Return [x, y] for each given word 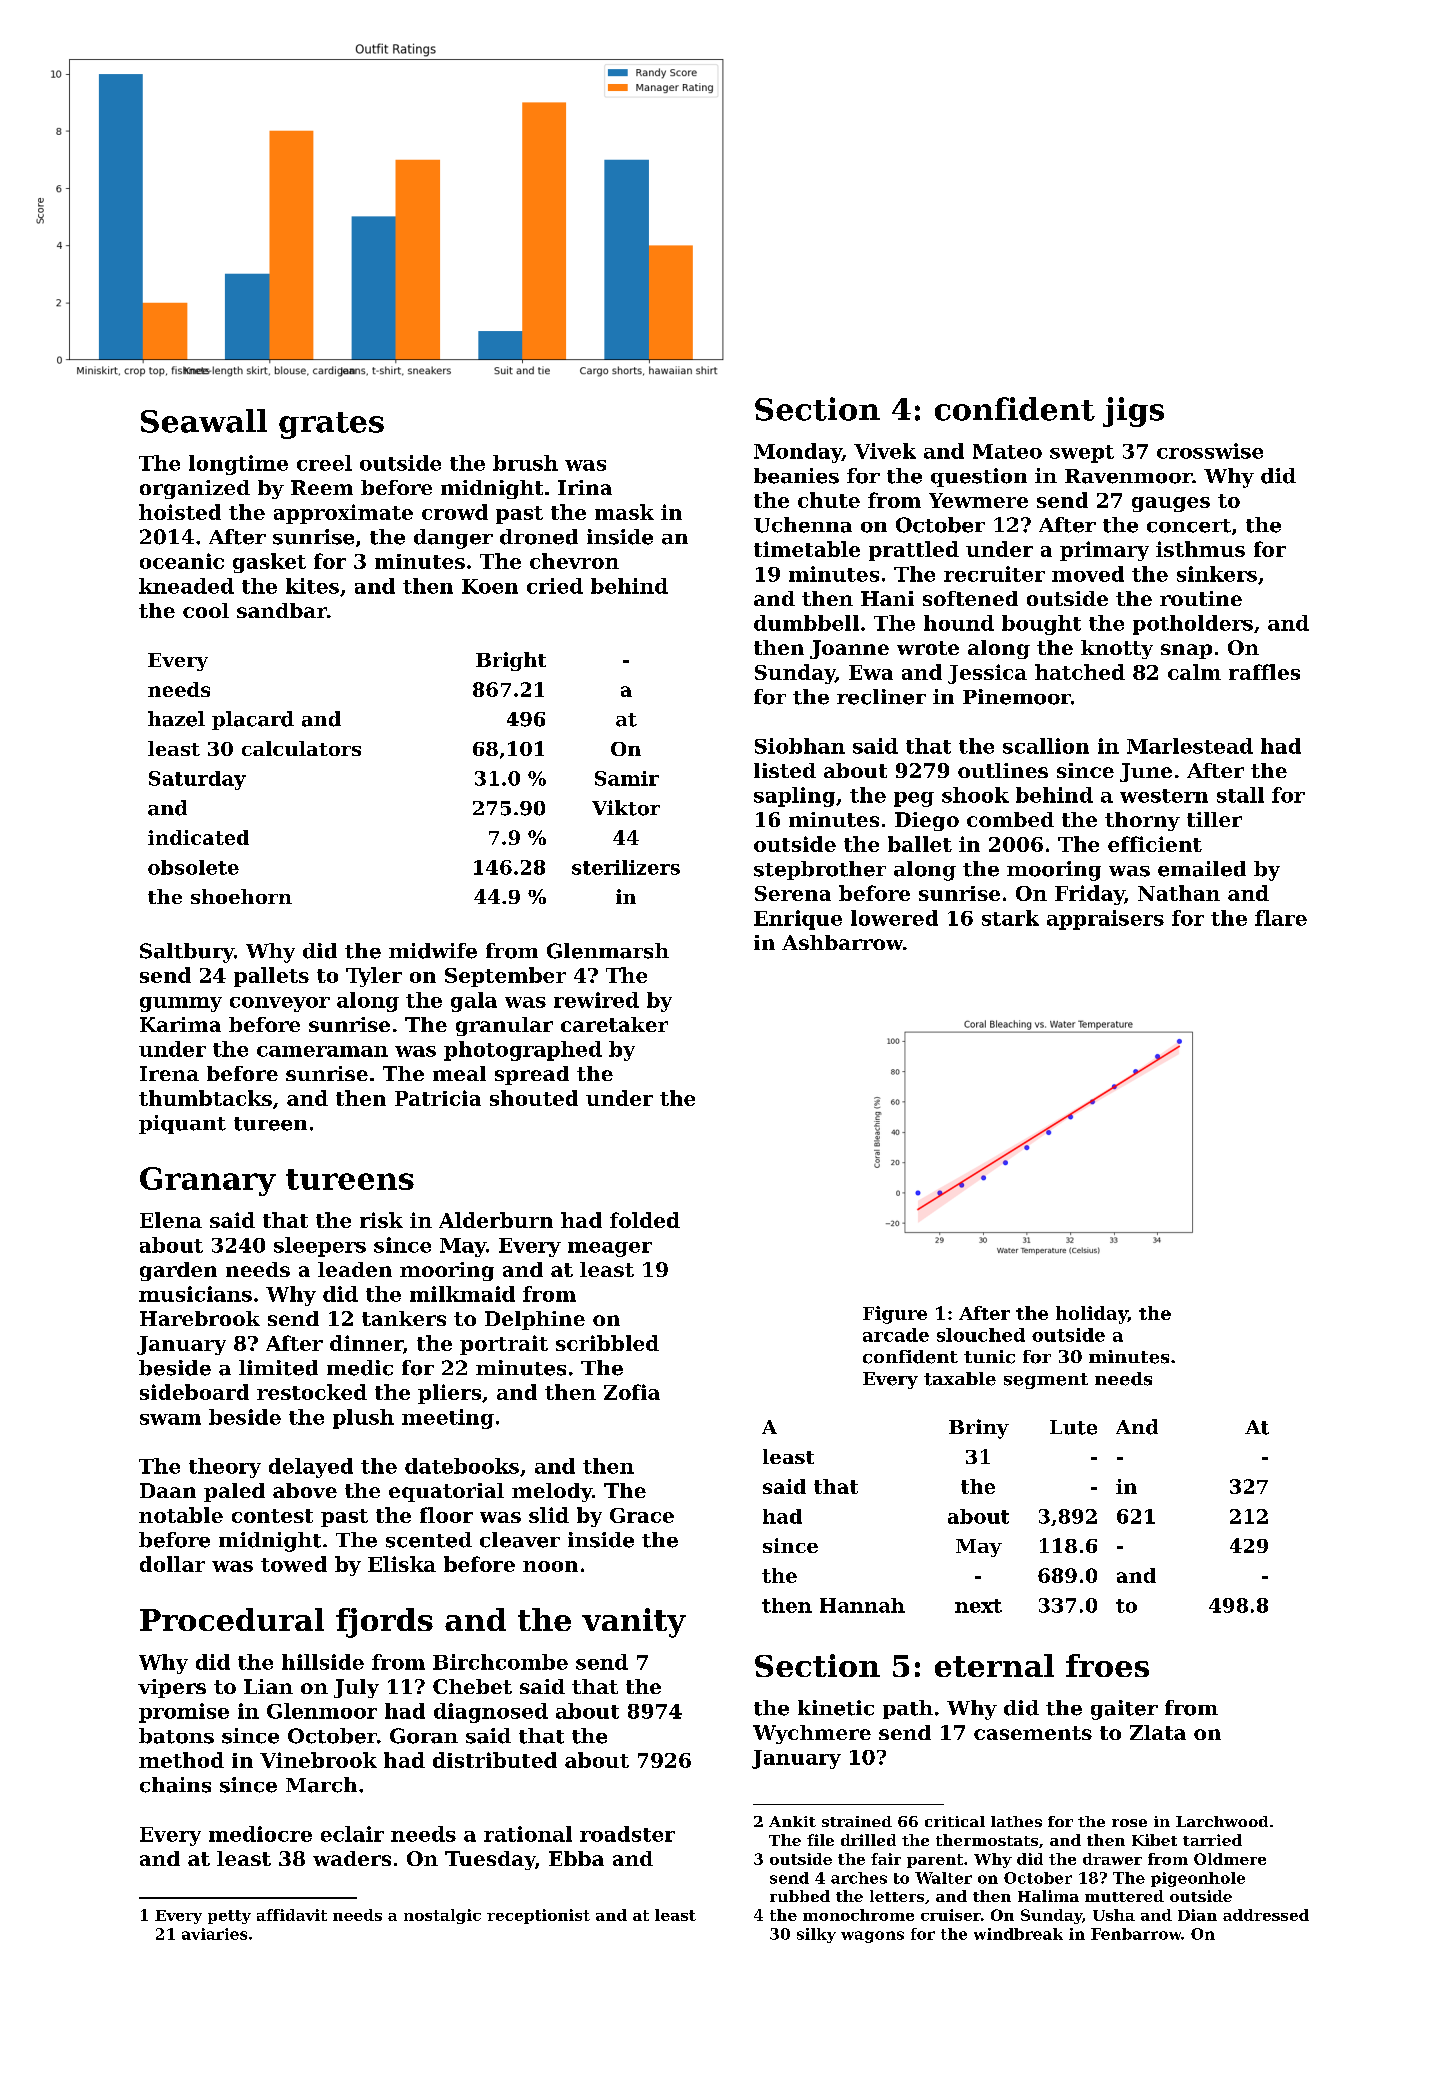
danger [453, 539]
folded [645, 1220]
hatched [1080, 672]
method [181, 1760]
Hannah [862, 1605]
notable [181, 1515]
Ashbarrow [842, 942]
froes [1107, 1665]
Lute [1073, 1427]
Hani [887, 598]
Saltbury [187, 953]
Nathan [1179, 893]
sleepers [320, 1247]
